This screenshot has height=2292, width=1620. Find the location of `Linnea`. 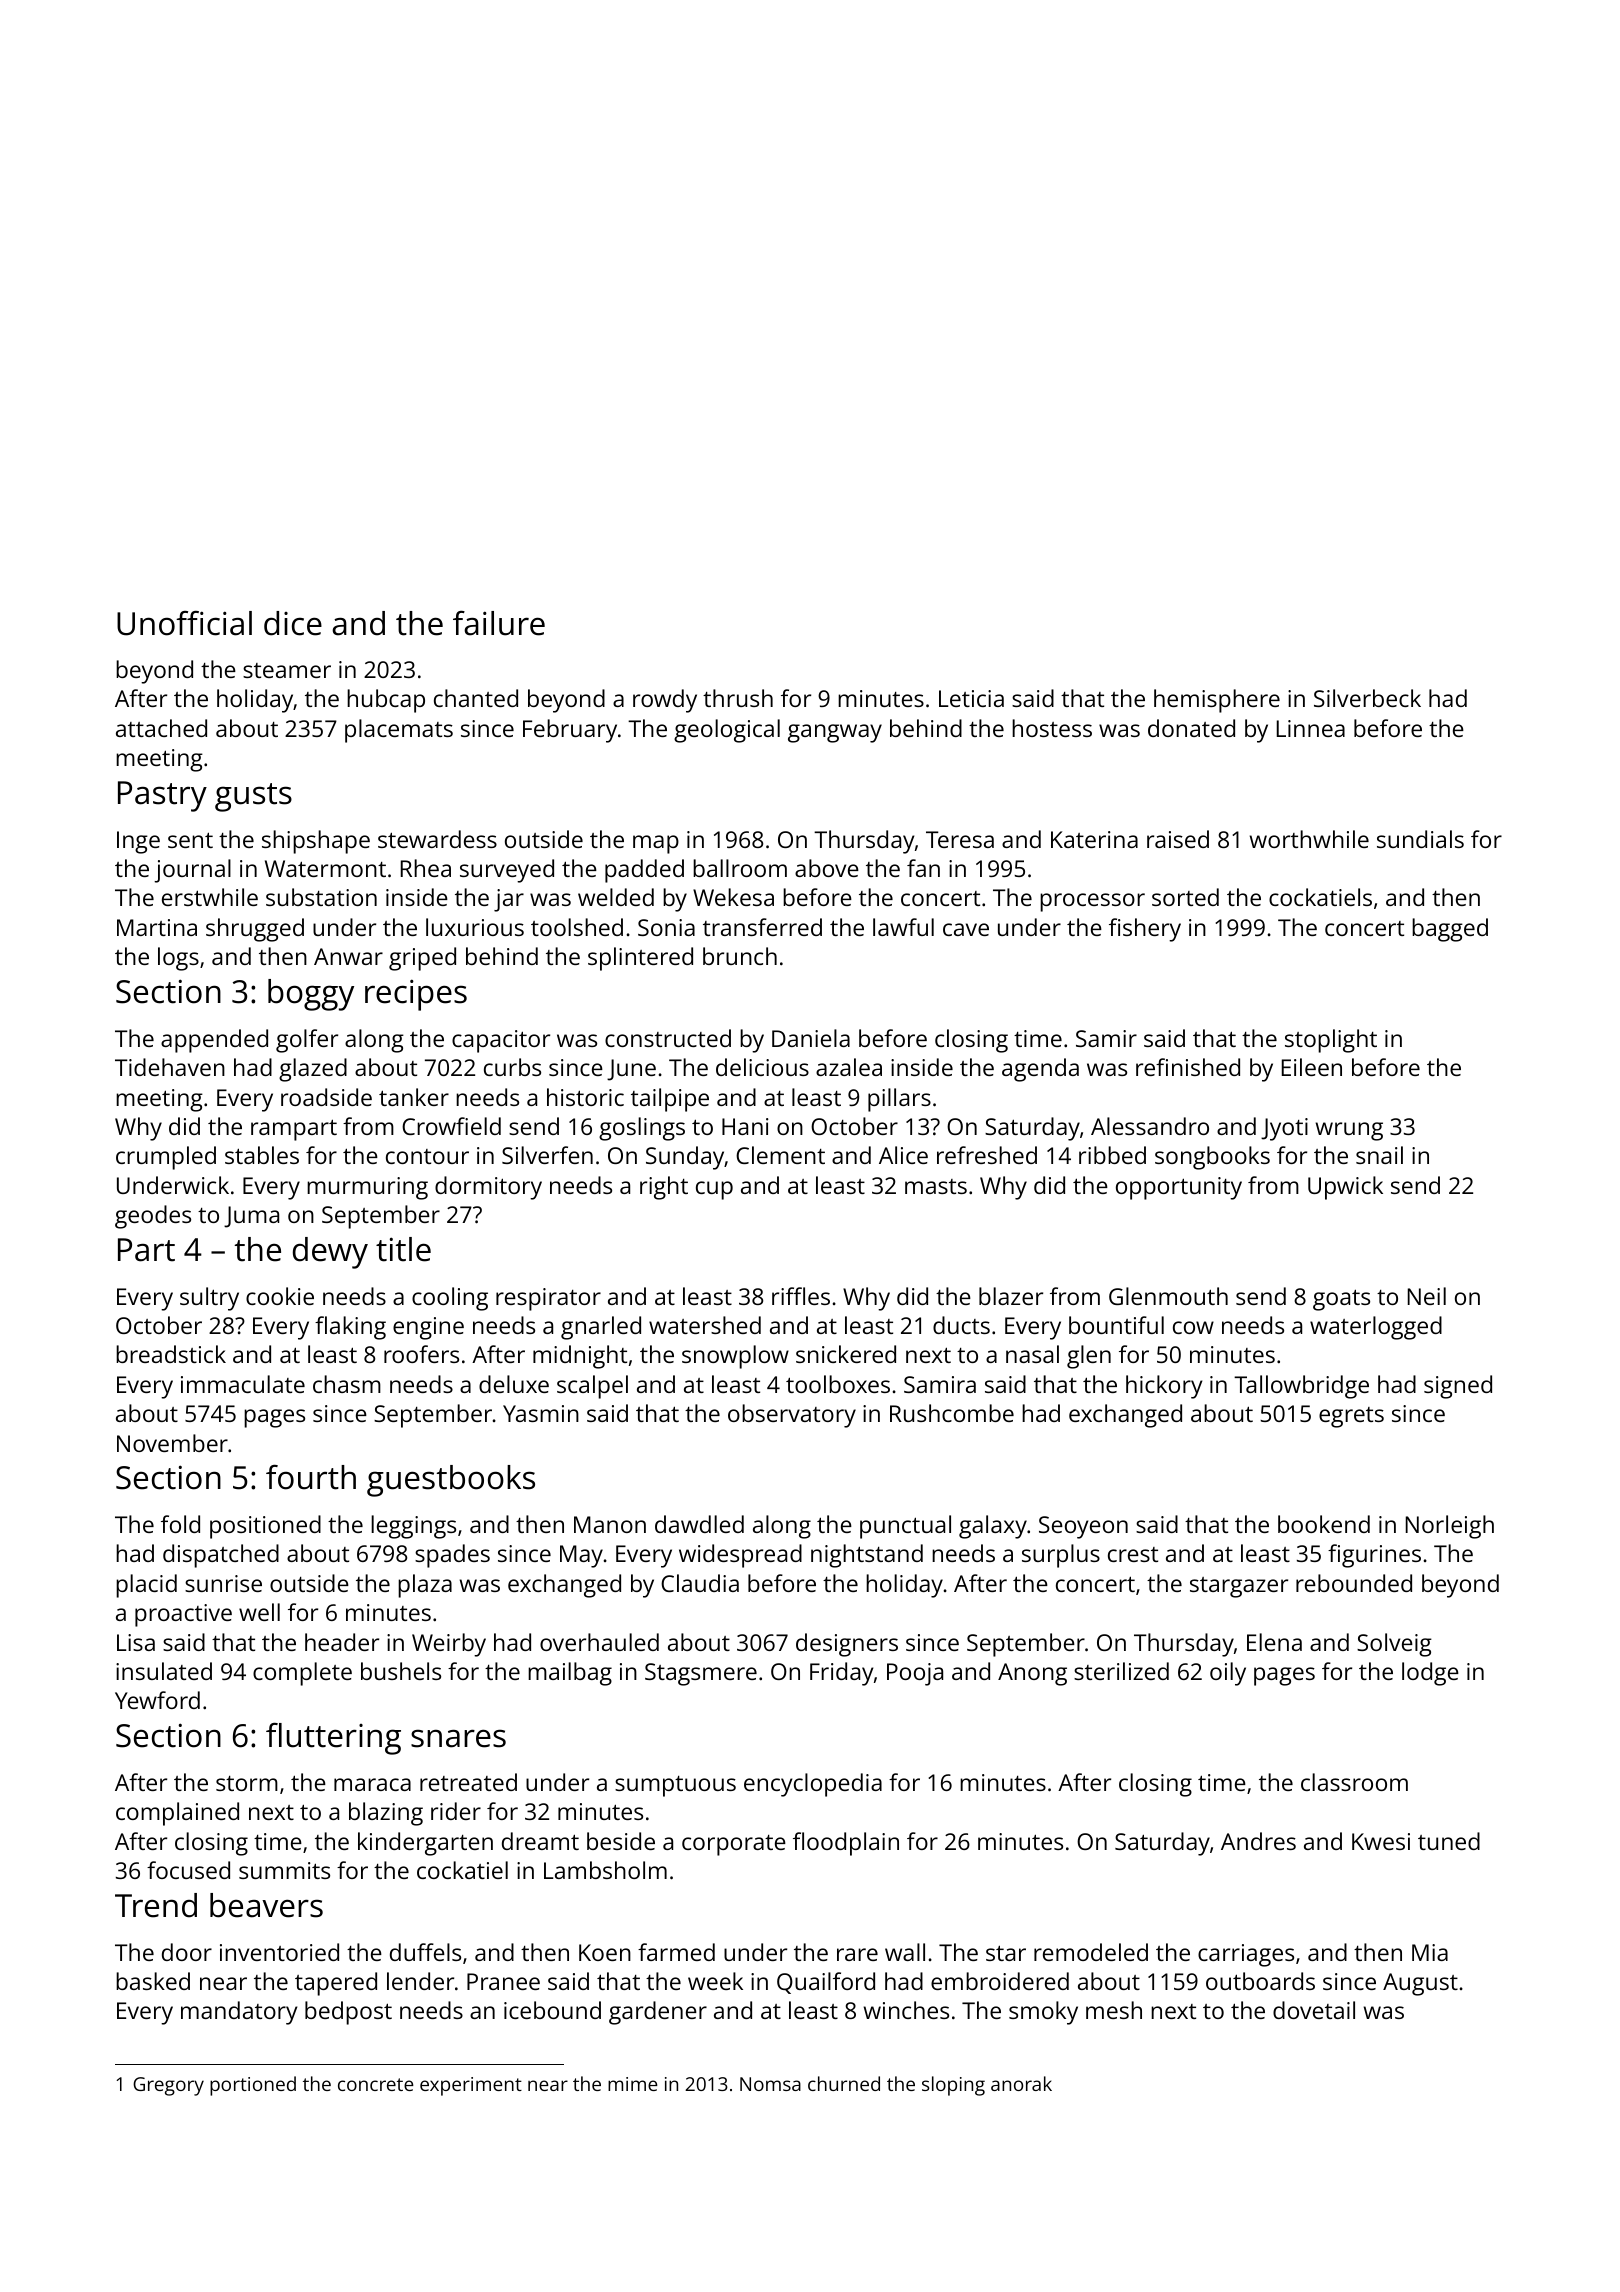

Linnea is located at coordinates (1311, 728).
